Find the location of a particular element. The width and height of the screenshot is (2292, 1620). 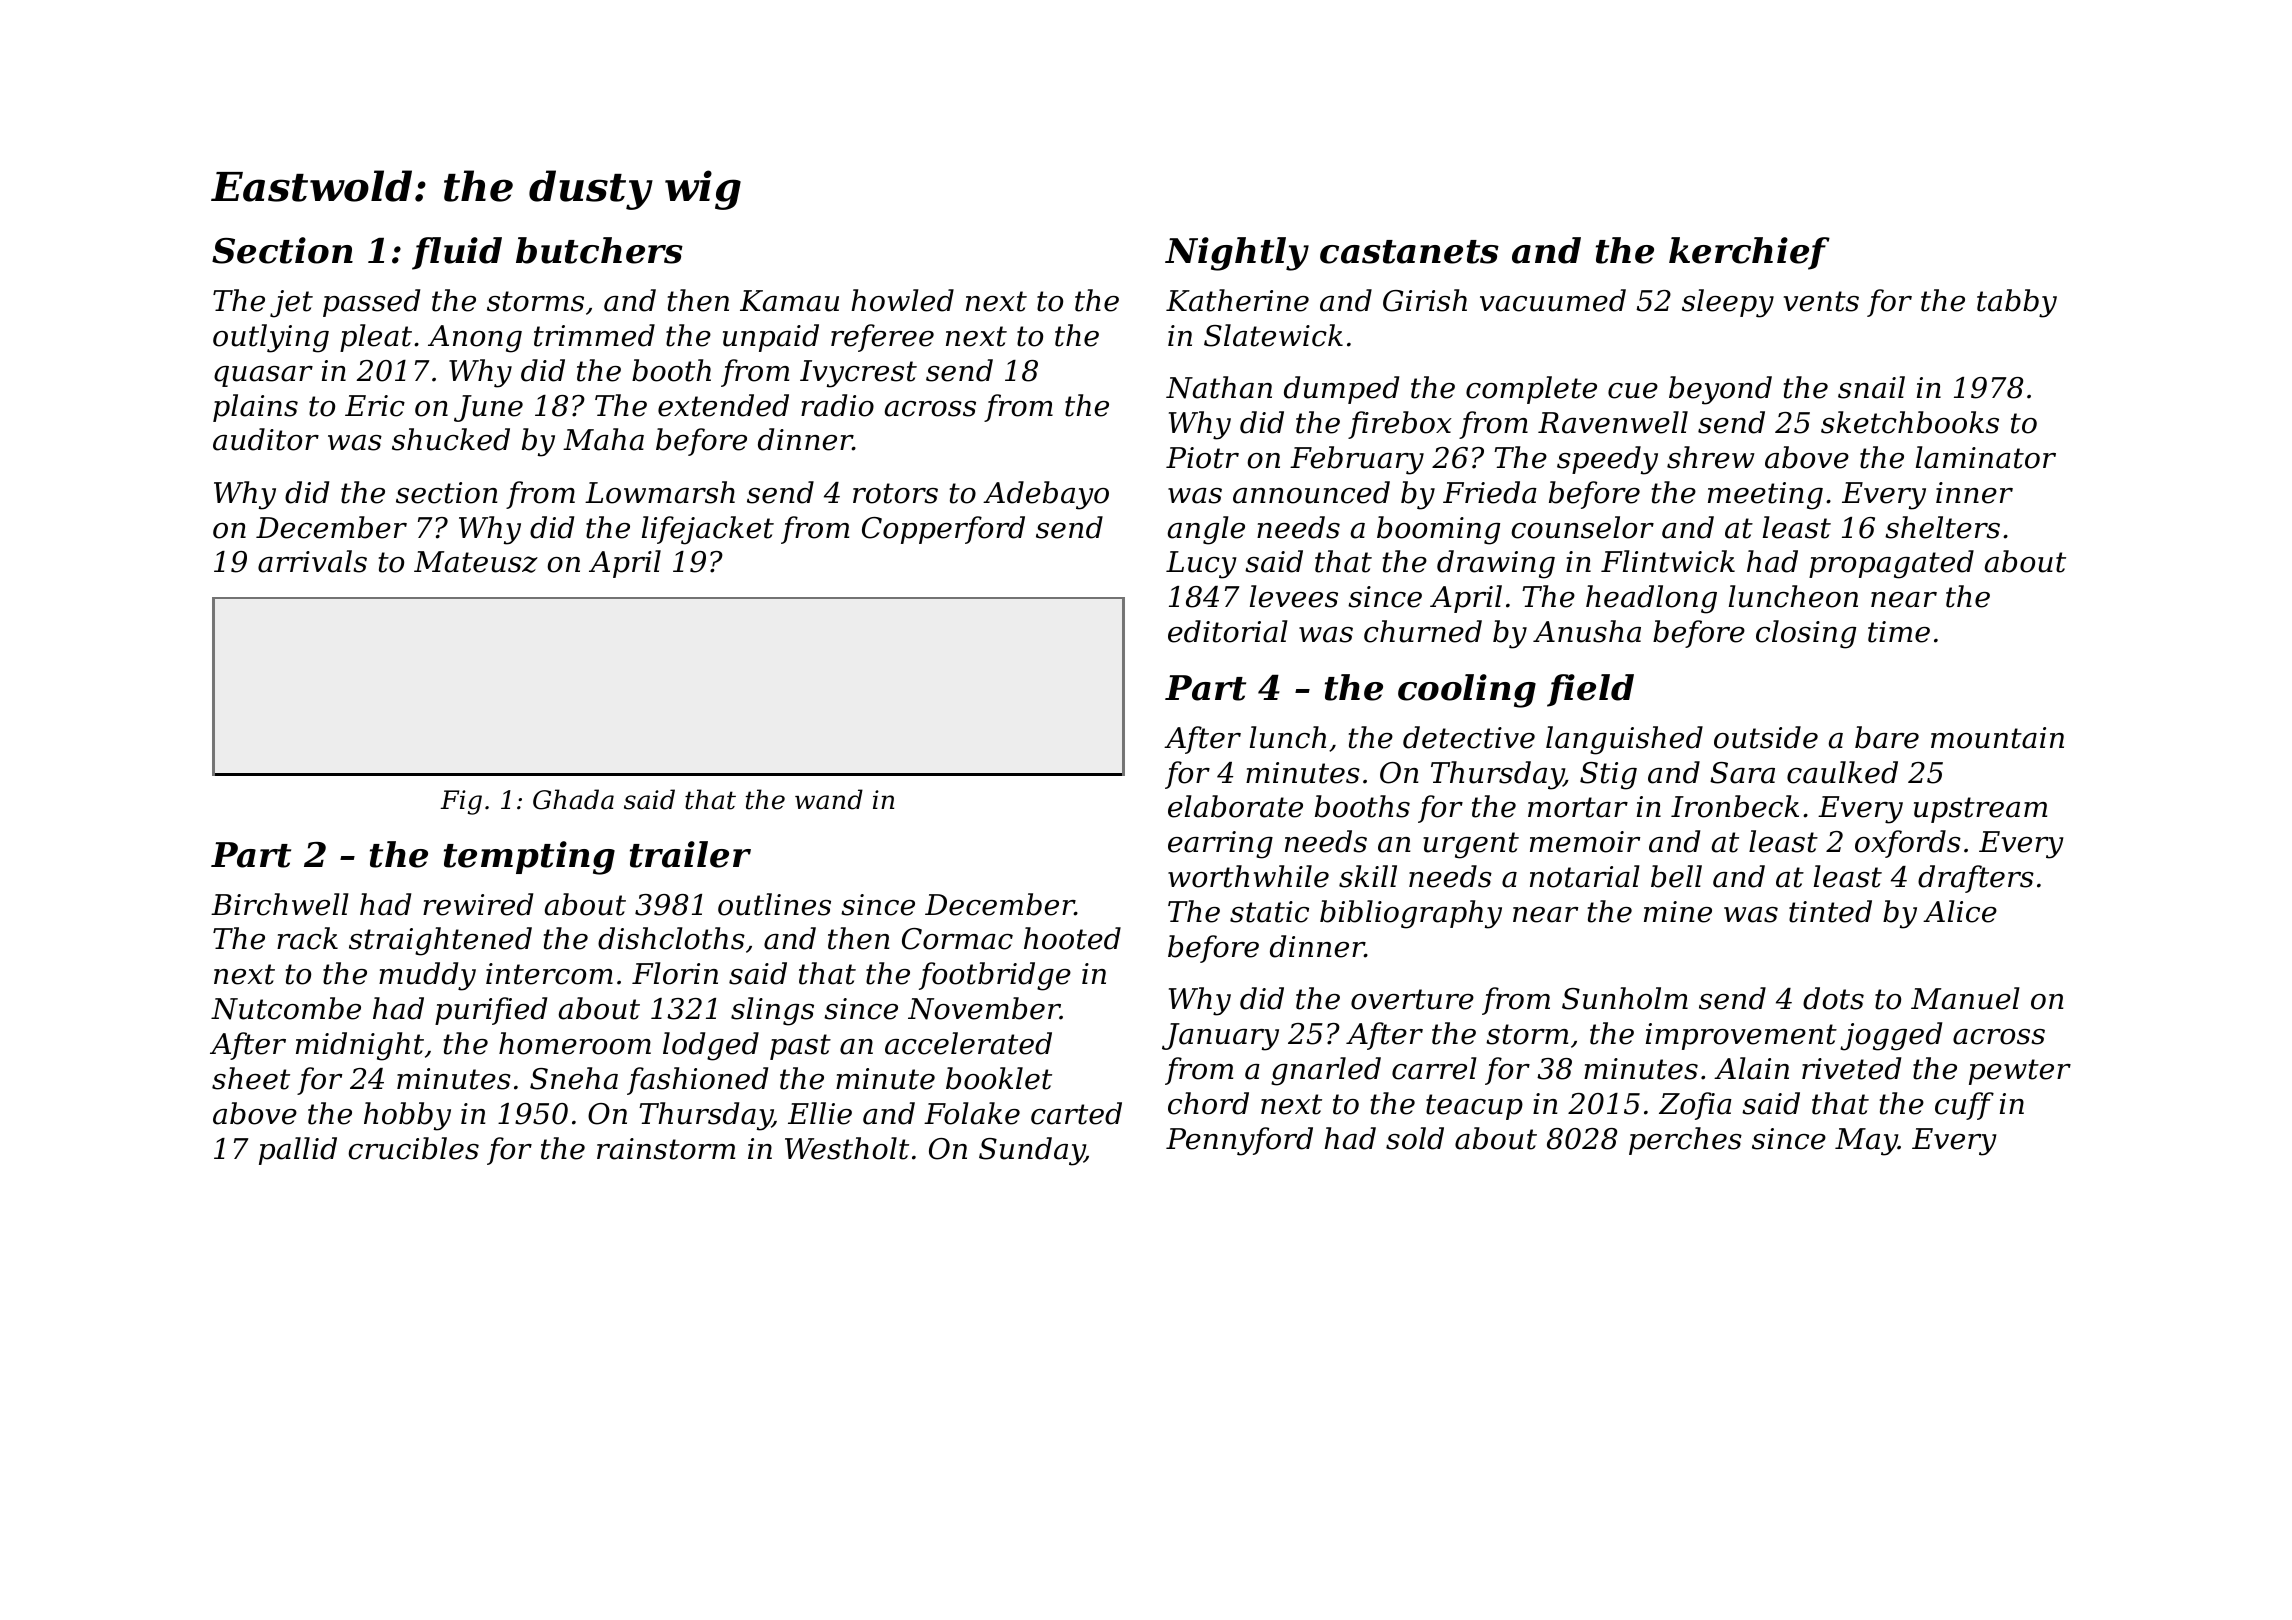

booming is located at coordinates (1438, 530).
